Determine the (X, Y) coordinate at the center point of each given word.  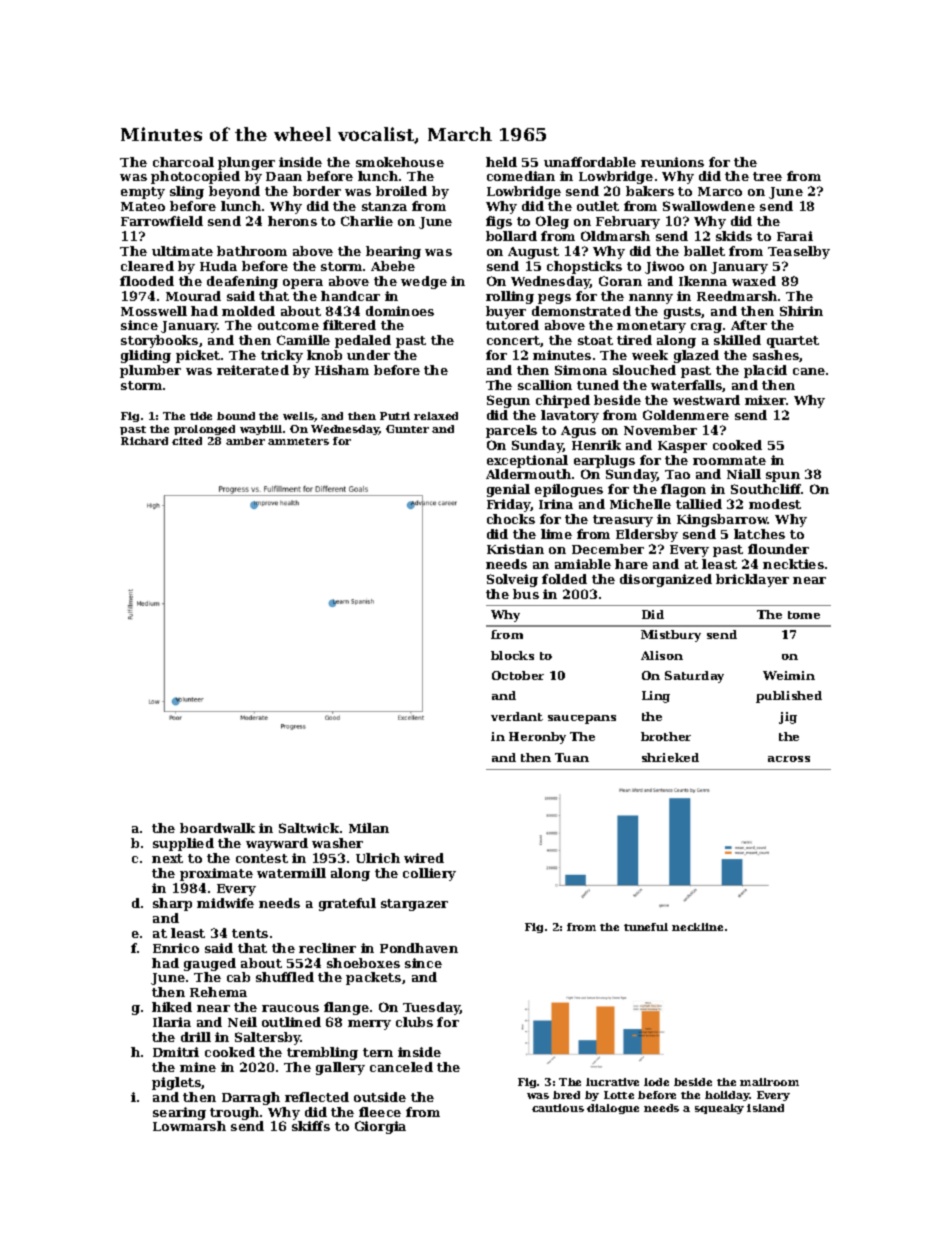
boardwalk (217, 828)
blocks (512, 655)
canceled (401, 1067)
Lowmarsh (189, 1126)
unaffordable (590, 162)
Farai (795, 236)
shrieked (670, 757)
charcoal (183, 162)
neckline (697, 927)
